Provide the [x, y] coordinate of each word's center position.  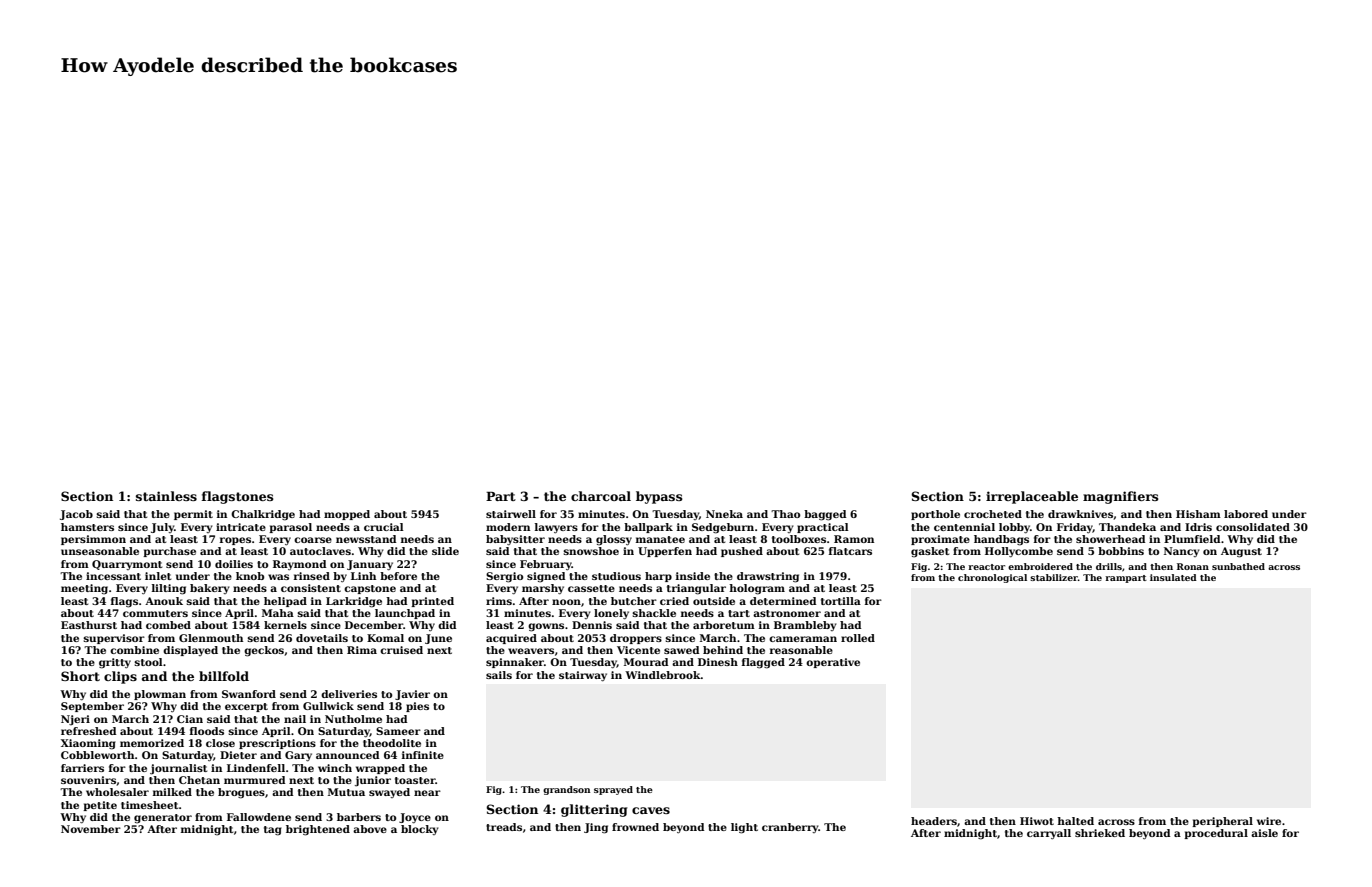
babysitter [515, 540]
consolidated [1253, 527]
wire [1269, 821]
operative [833, 663]
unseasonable [100, 551]
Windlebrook [663, 675]
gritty [115, 663]
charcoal [601, 496]
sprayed [613, 790]
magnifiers [1121, 497]
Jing [596, 828]
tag [273, 831]
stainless [166, 496]
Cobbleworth [98, 755]
